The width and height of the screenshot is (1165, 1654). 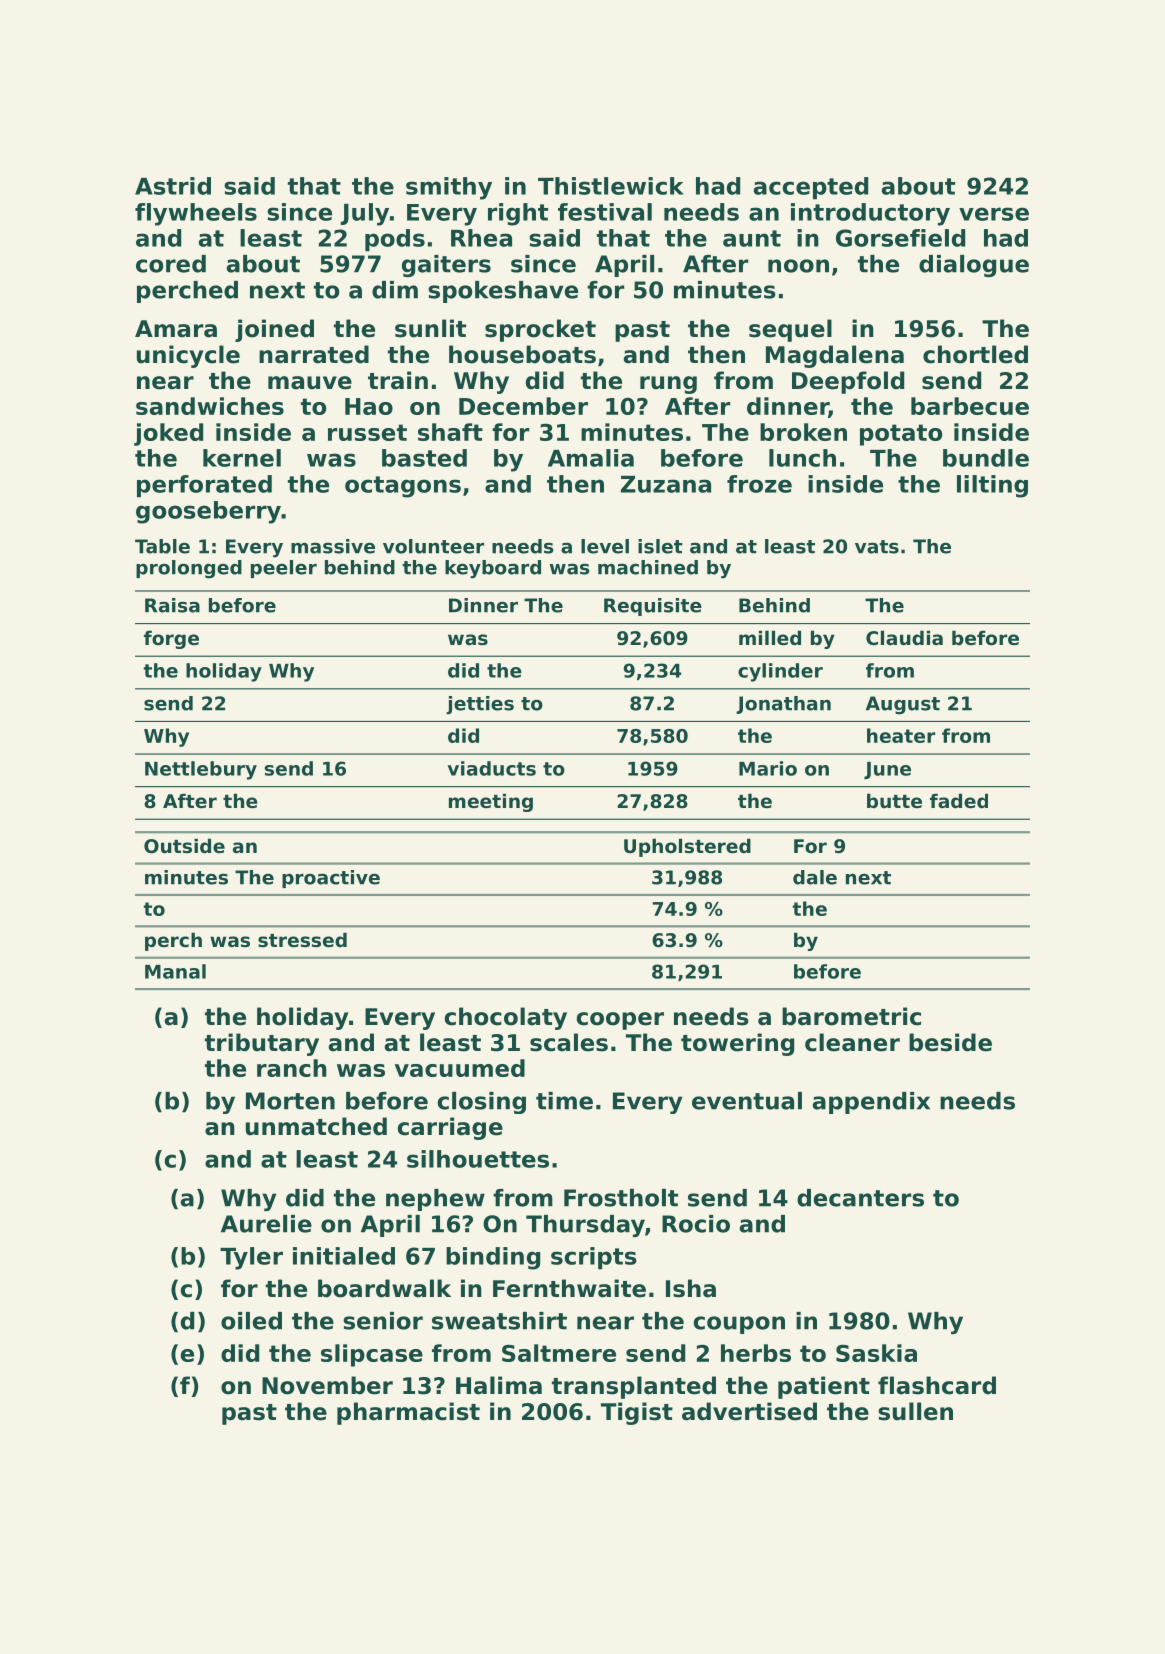 What do you see at coordinates (950, 1042) in the screenshot?
I see `beside` at bounding box center [950, 1042].
